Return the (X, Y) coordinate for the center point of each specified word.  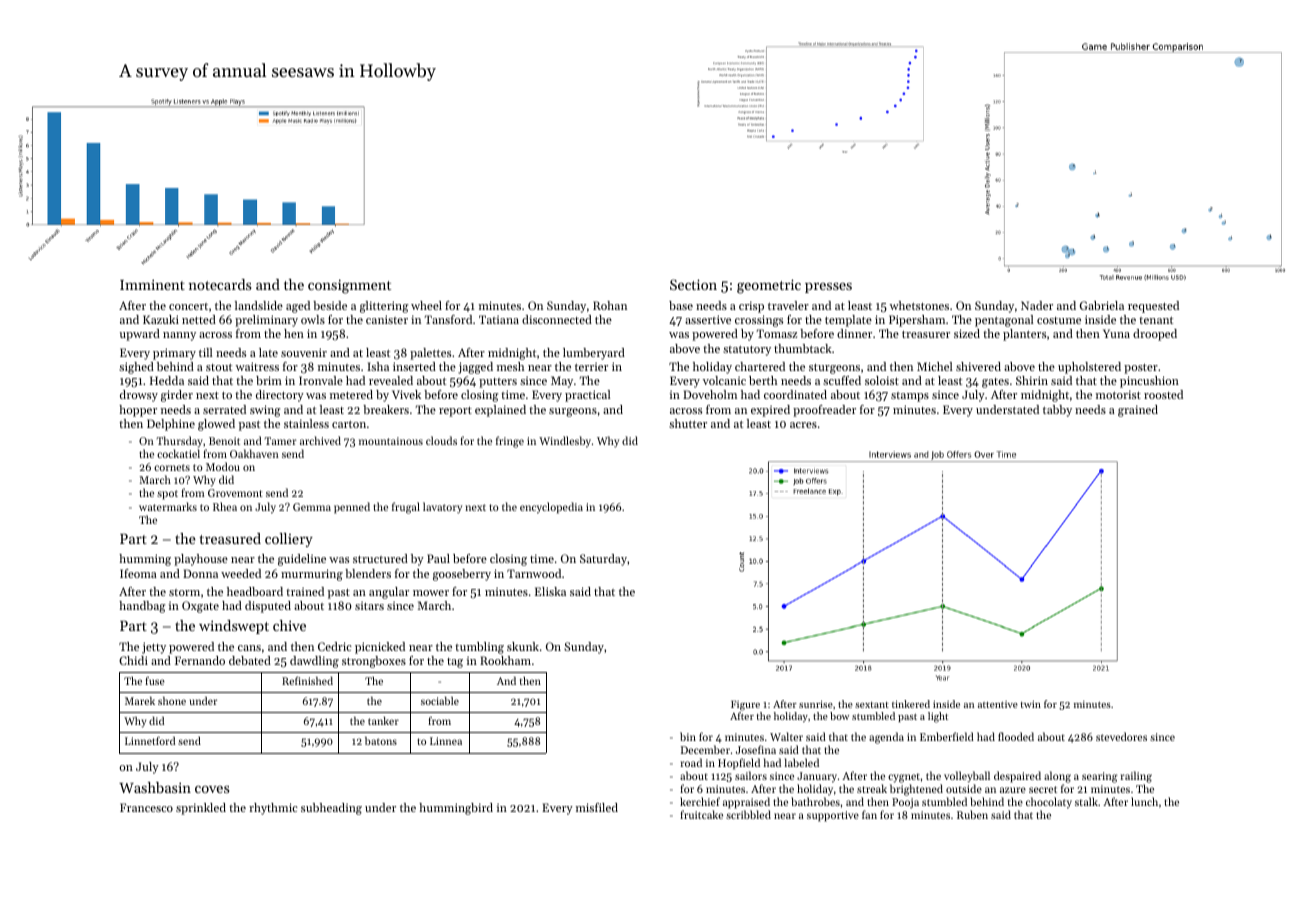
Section (693, 284)
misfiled (597, 807)
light (938, 717)
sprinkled (201, 809)
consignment (349, 286)
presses (828, 288)
